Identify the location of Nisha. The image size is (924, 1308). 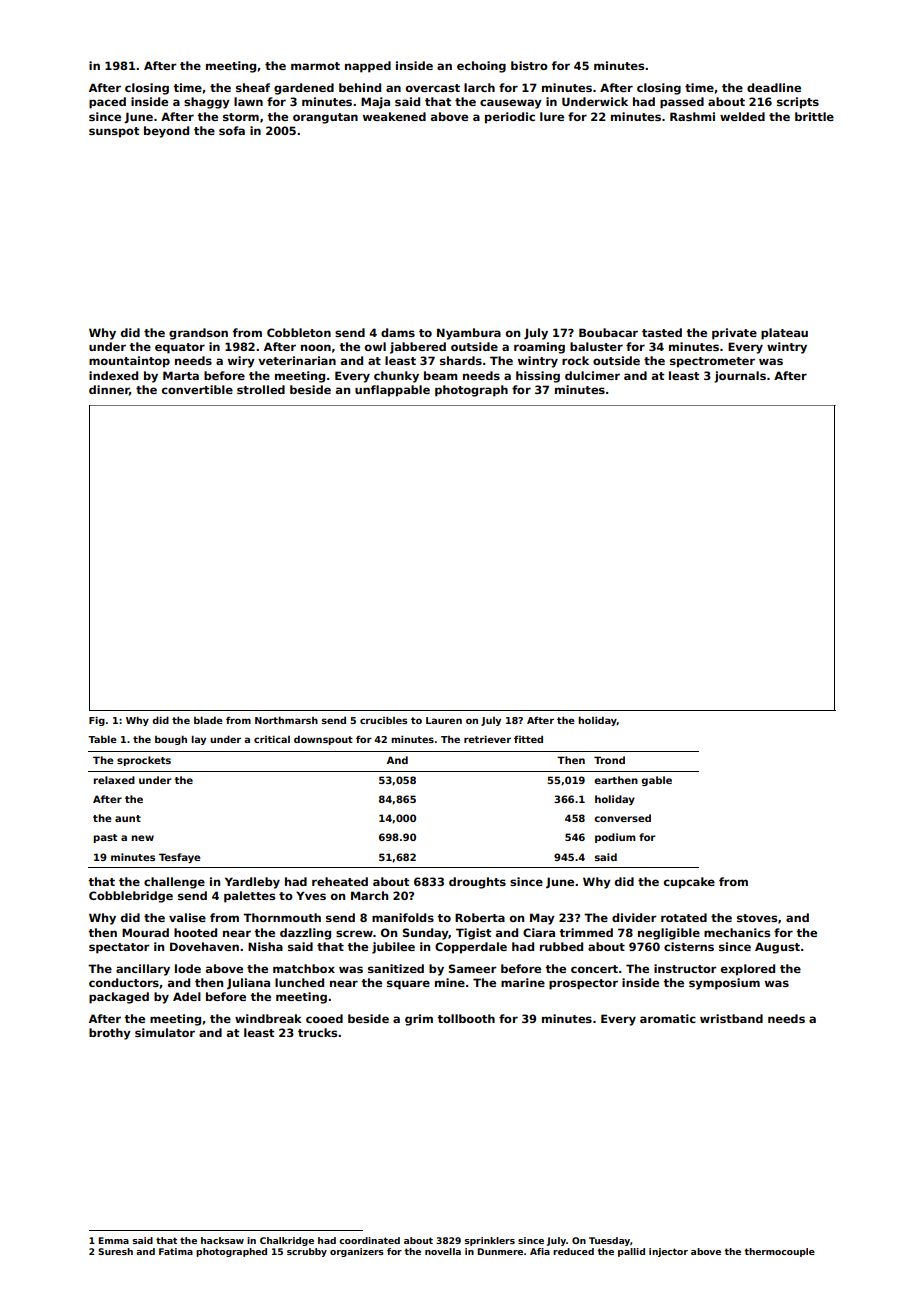
(265, 946).
